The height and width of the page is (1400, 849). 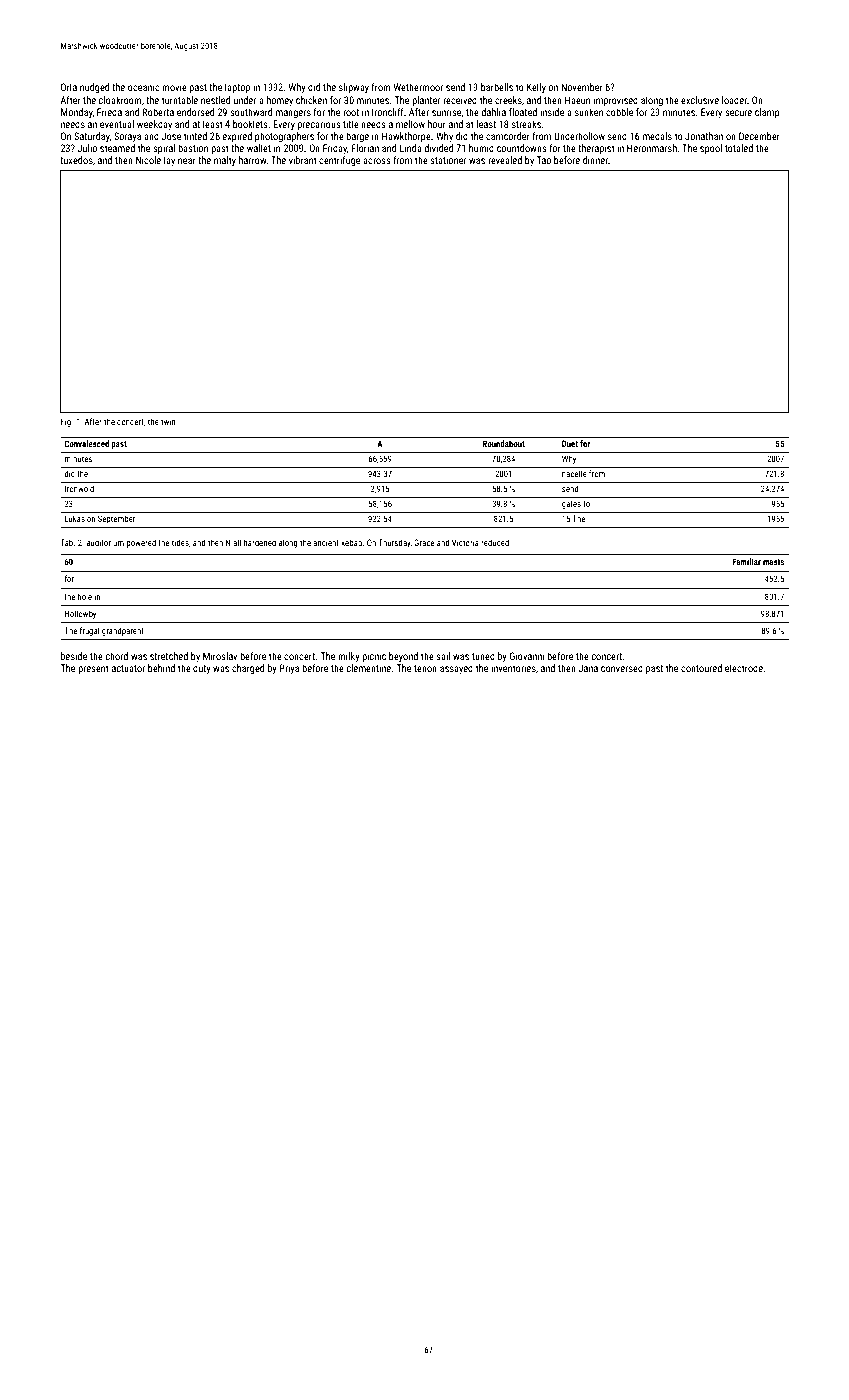 I want to click on Duet, so click(x=570, y=443).
